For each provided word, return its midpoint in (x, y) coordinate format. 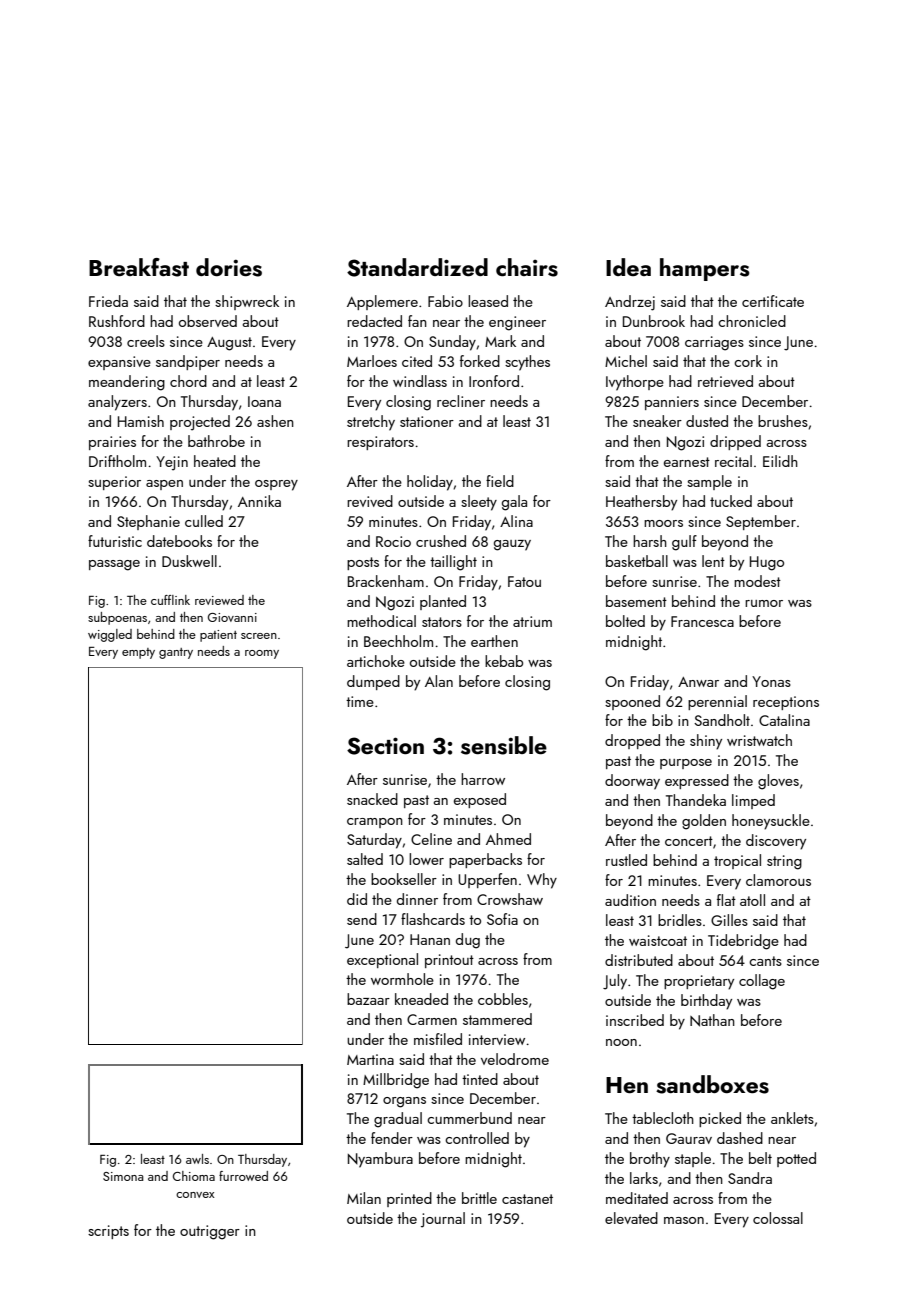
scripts (108, 1232)
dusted (707, 421)
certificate (773, 301)
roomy (262, 654)
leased (488, 301)
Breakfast (139, 267)
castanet (527, 1199)
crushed (441, 541)
